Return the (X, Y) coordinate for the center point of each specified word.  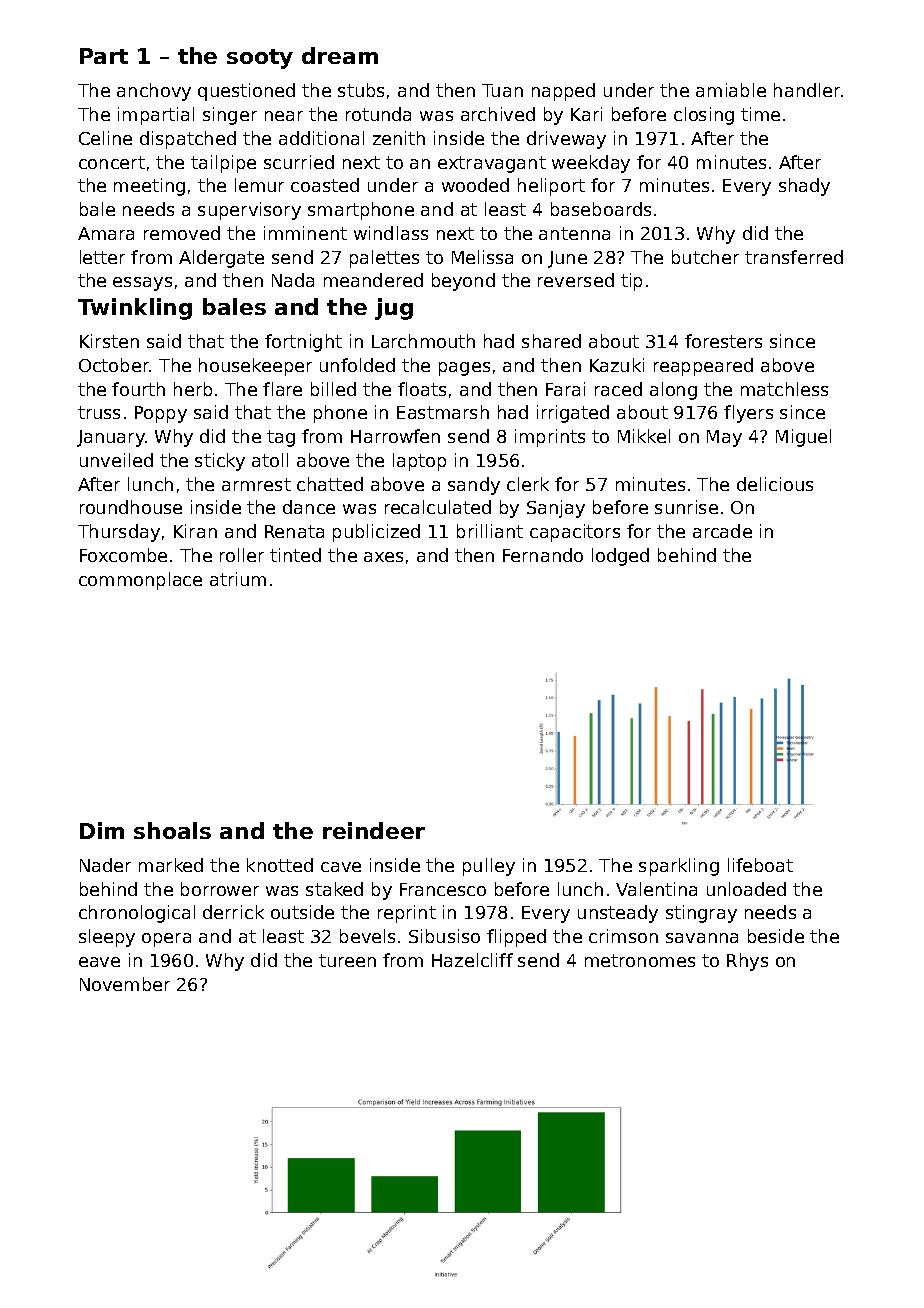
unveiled (116, 460)
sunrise (686, 507)
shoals (172, 830)
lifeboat (760, 865)
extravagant (492, 164)
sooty (260, 59)
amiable (731, 90)
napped (563, 92)
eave (99, 962)
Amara (106, 233)
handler (807, 90)
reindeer (374, 830)
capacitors (575, 533)
